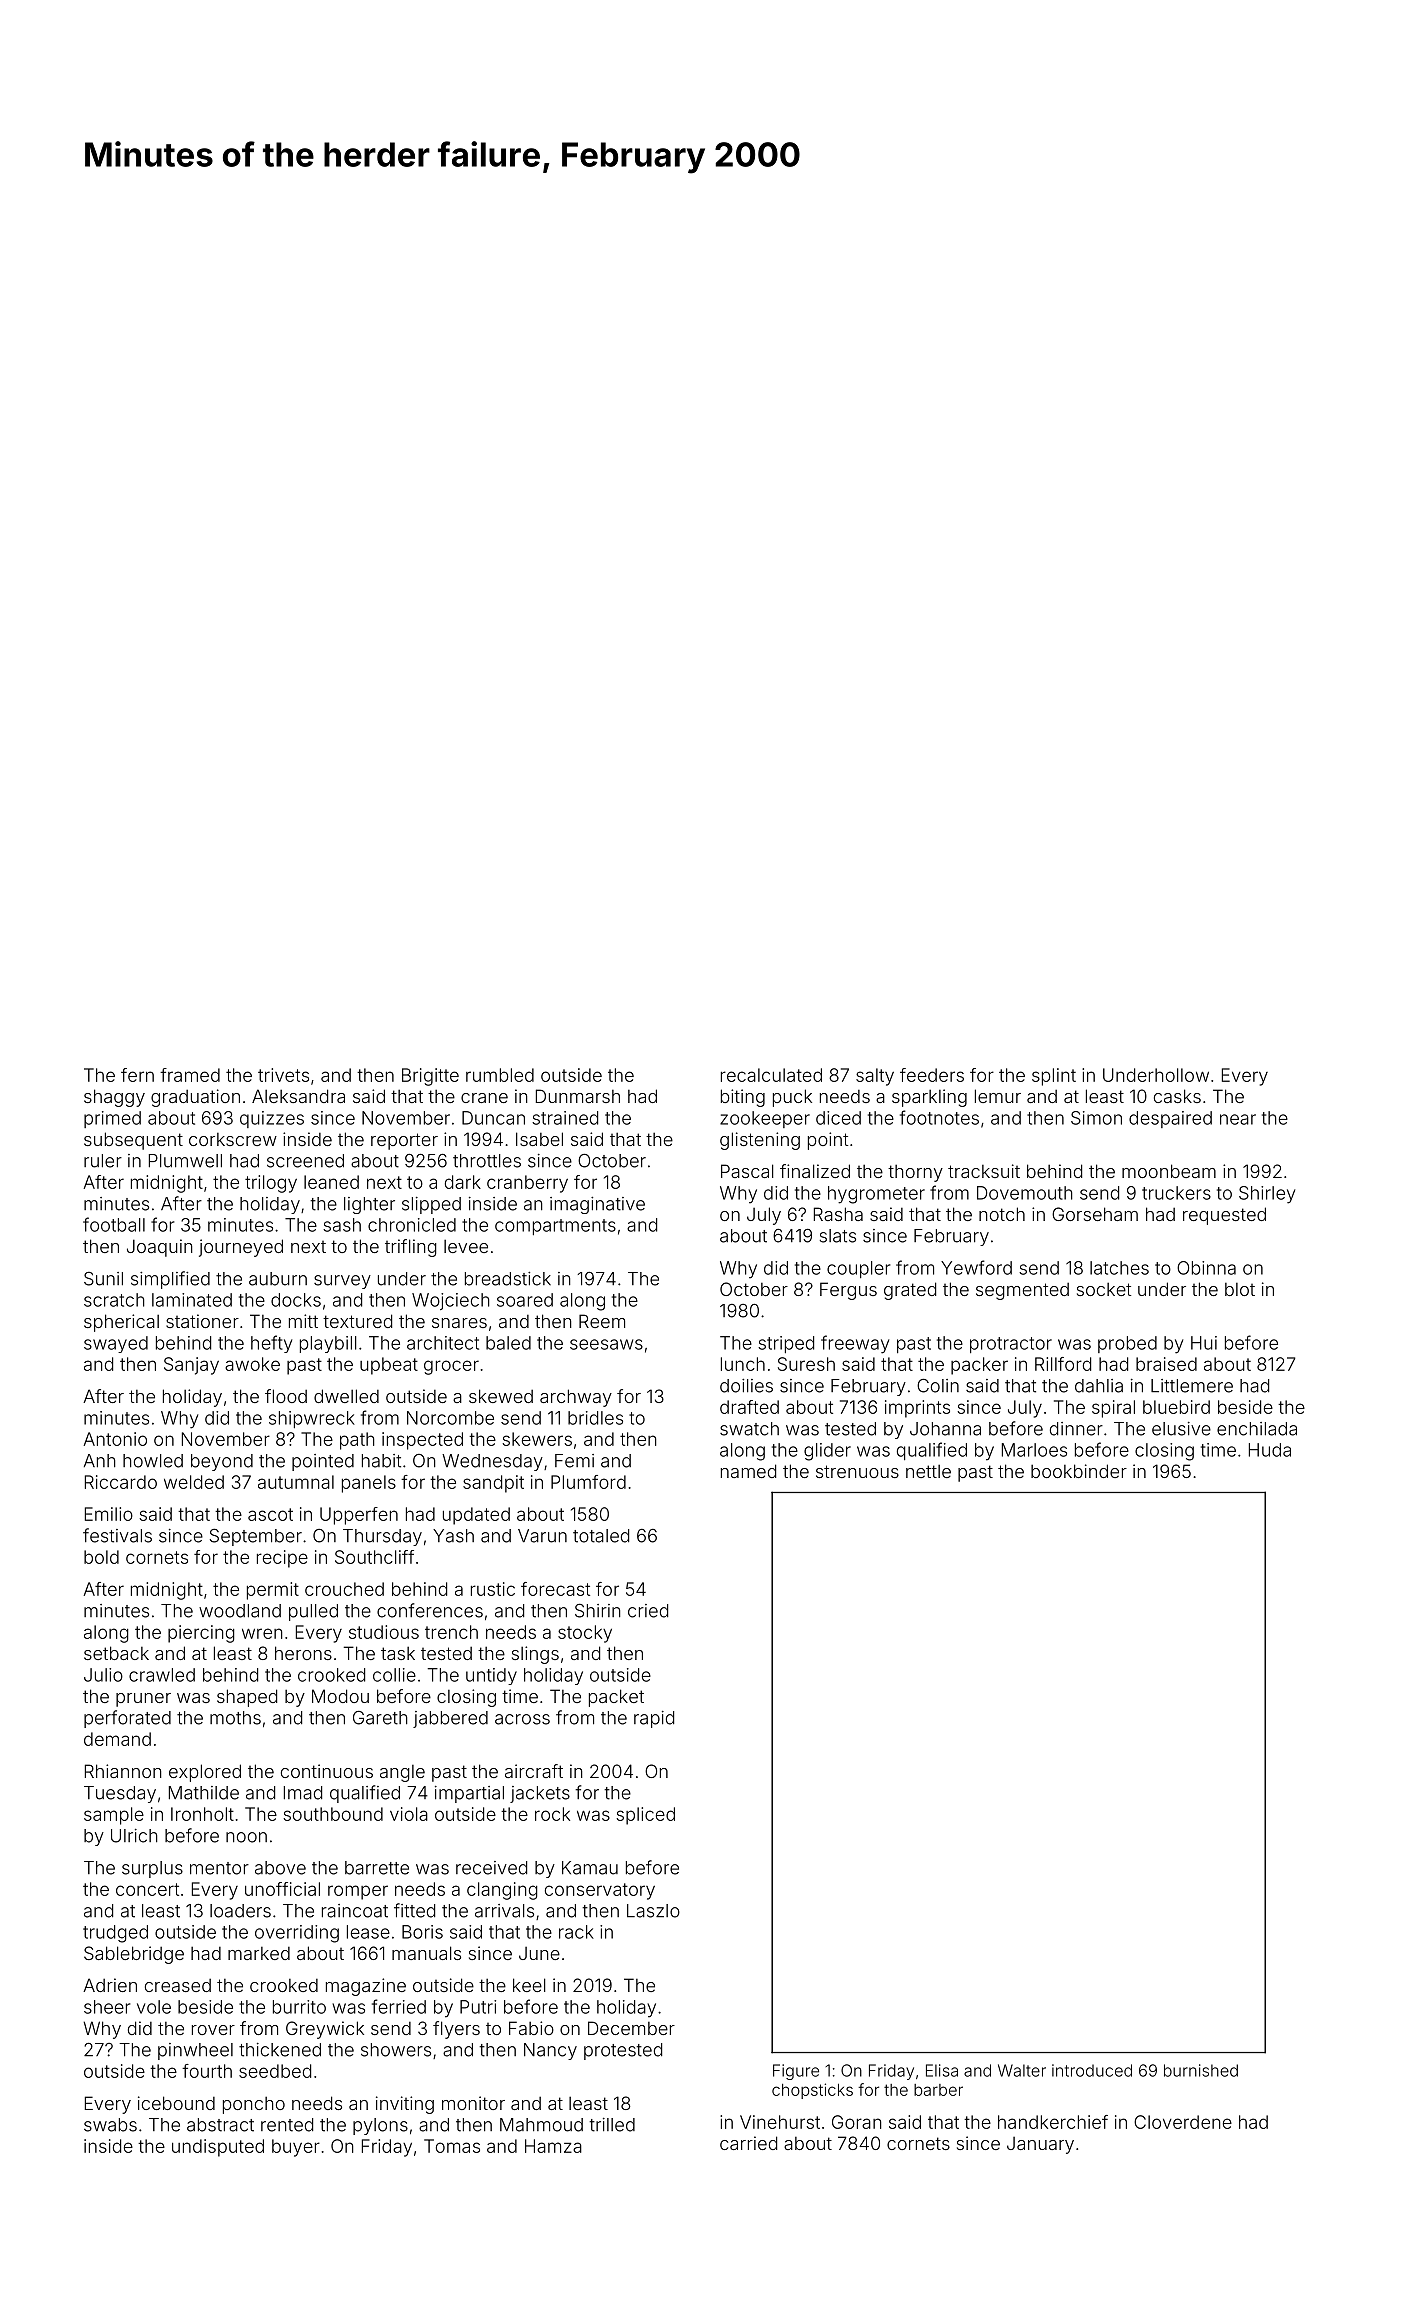 This image has height=2307, width=1401. What do you see at coordinates (748, 2143) in the image?
I see `carried` at bounding box center [748, 2143].
